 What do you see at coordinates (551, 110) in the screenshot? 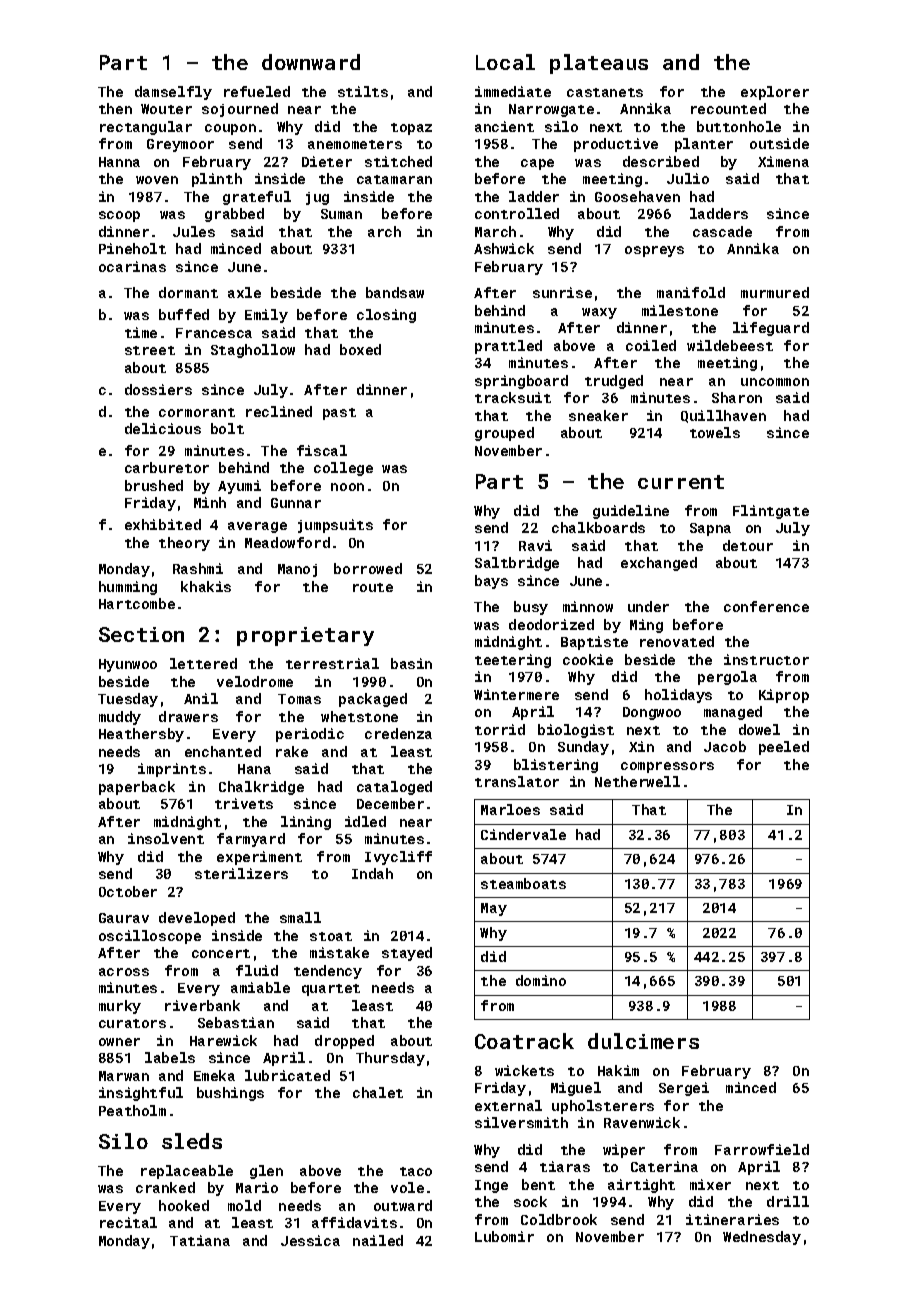
I see `Narrowgate` at bounding box center [551, 110].
